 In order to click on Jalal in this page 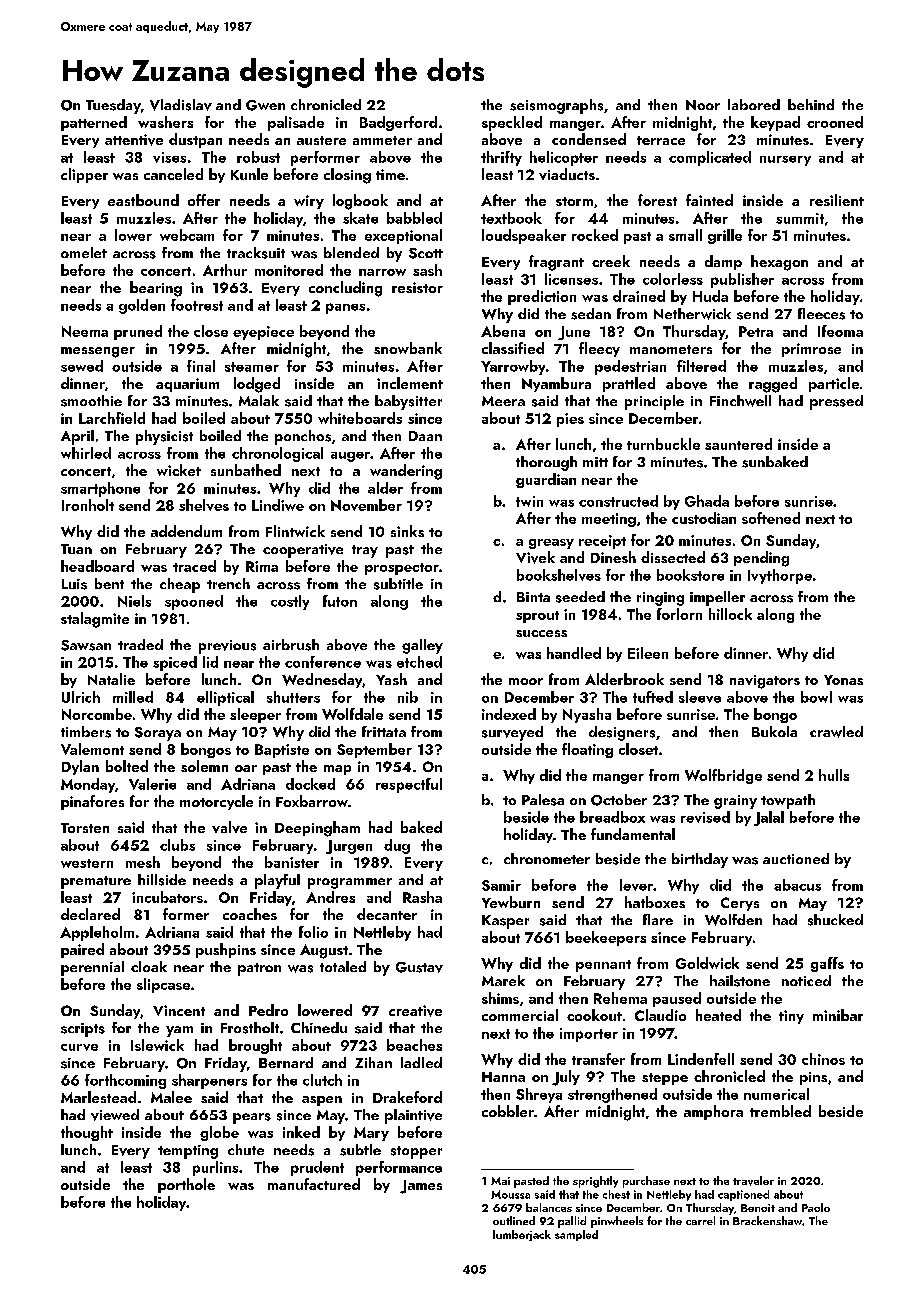, I will do `click(769, 818)`.
